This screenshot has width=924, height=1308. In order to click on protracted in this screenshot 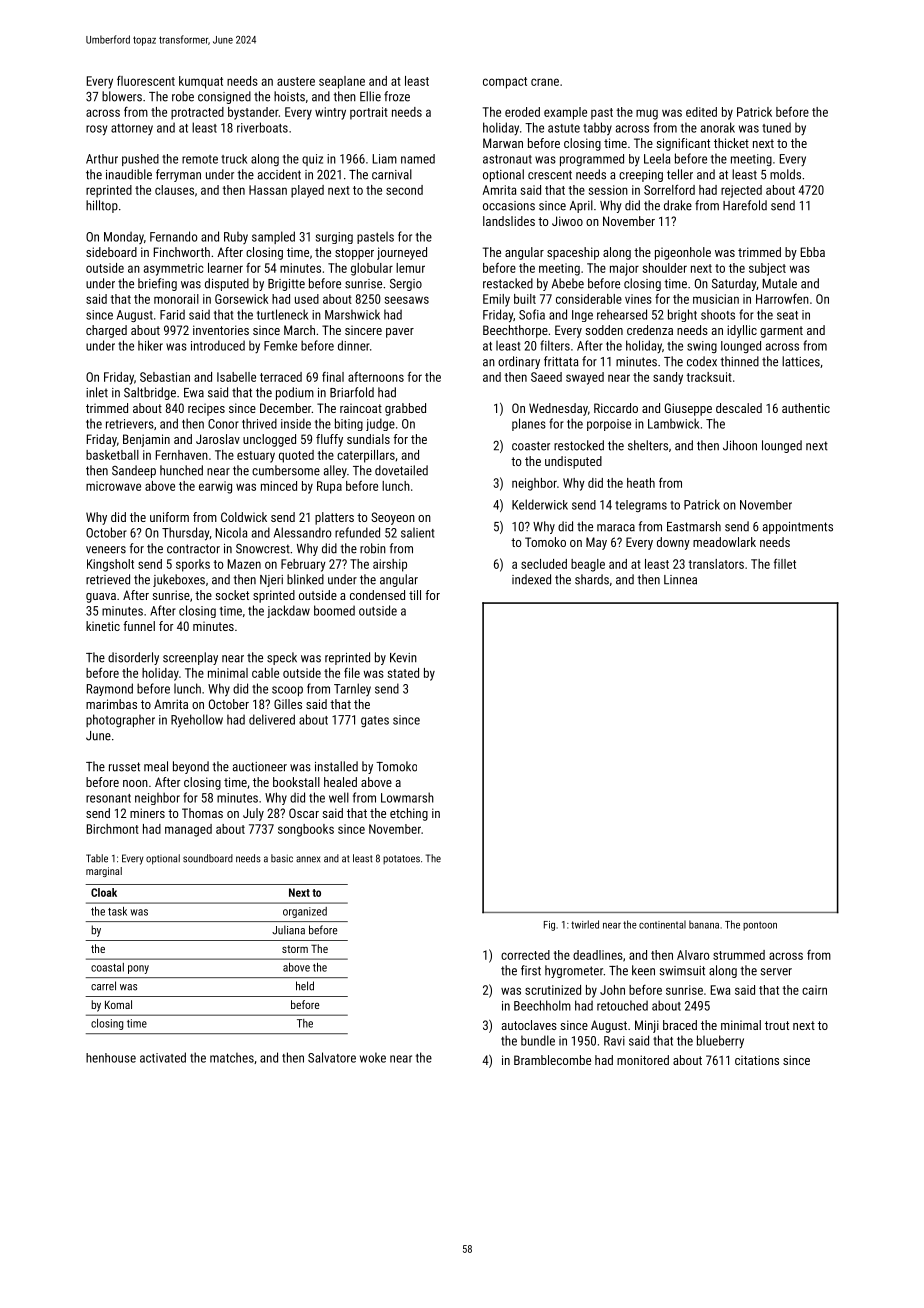, I will do `click(197, 113)`.
